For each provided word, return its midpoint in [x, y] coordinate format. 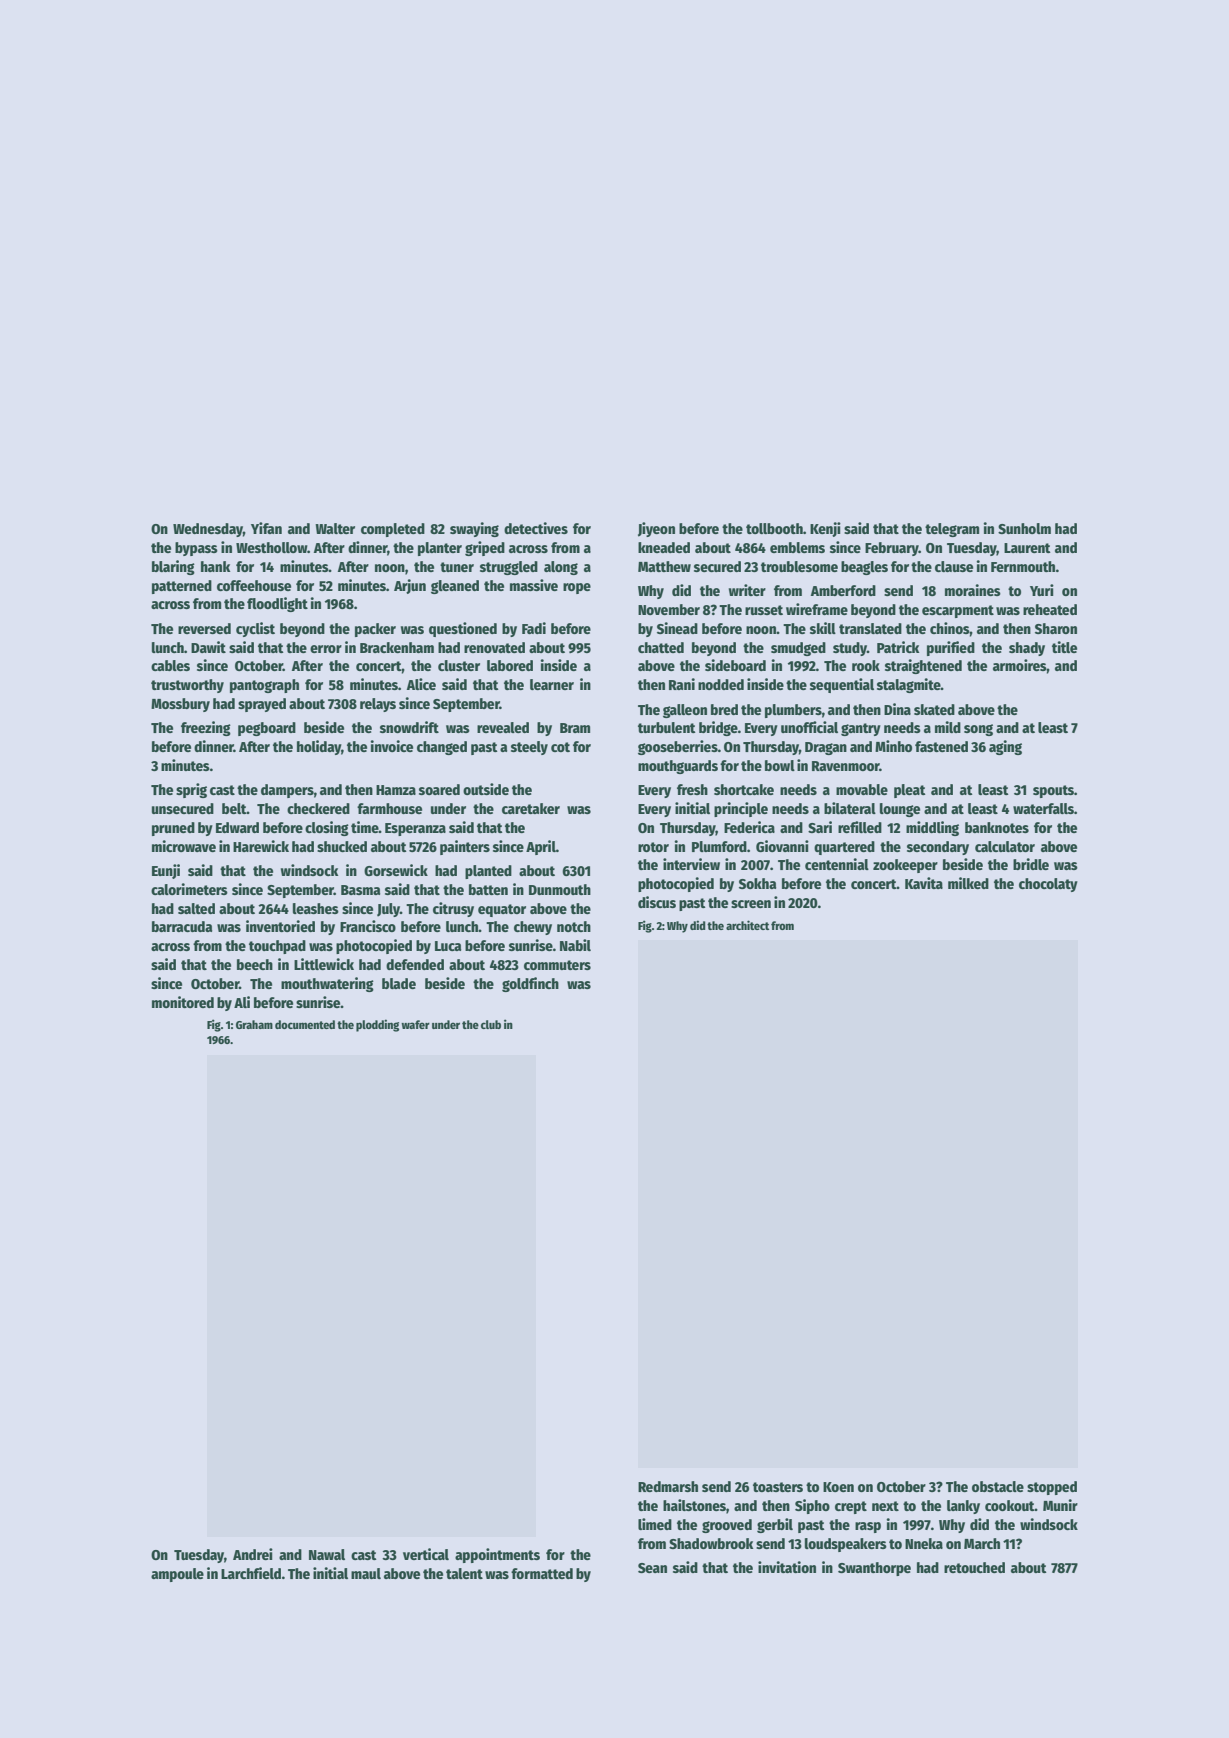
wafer [415, 1024]
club [491, 1024]
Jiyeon [656, 529]
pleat [910, 791]
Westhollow [271, 547]
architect [747, 925]
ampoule [177, 1575]
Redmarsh [668, 1486]
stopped [1052, 1488]
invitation [787, 1567]
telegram [952, 530]
